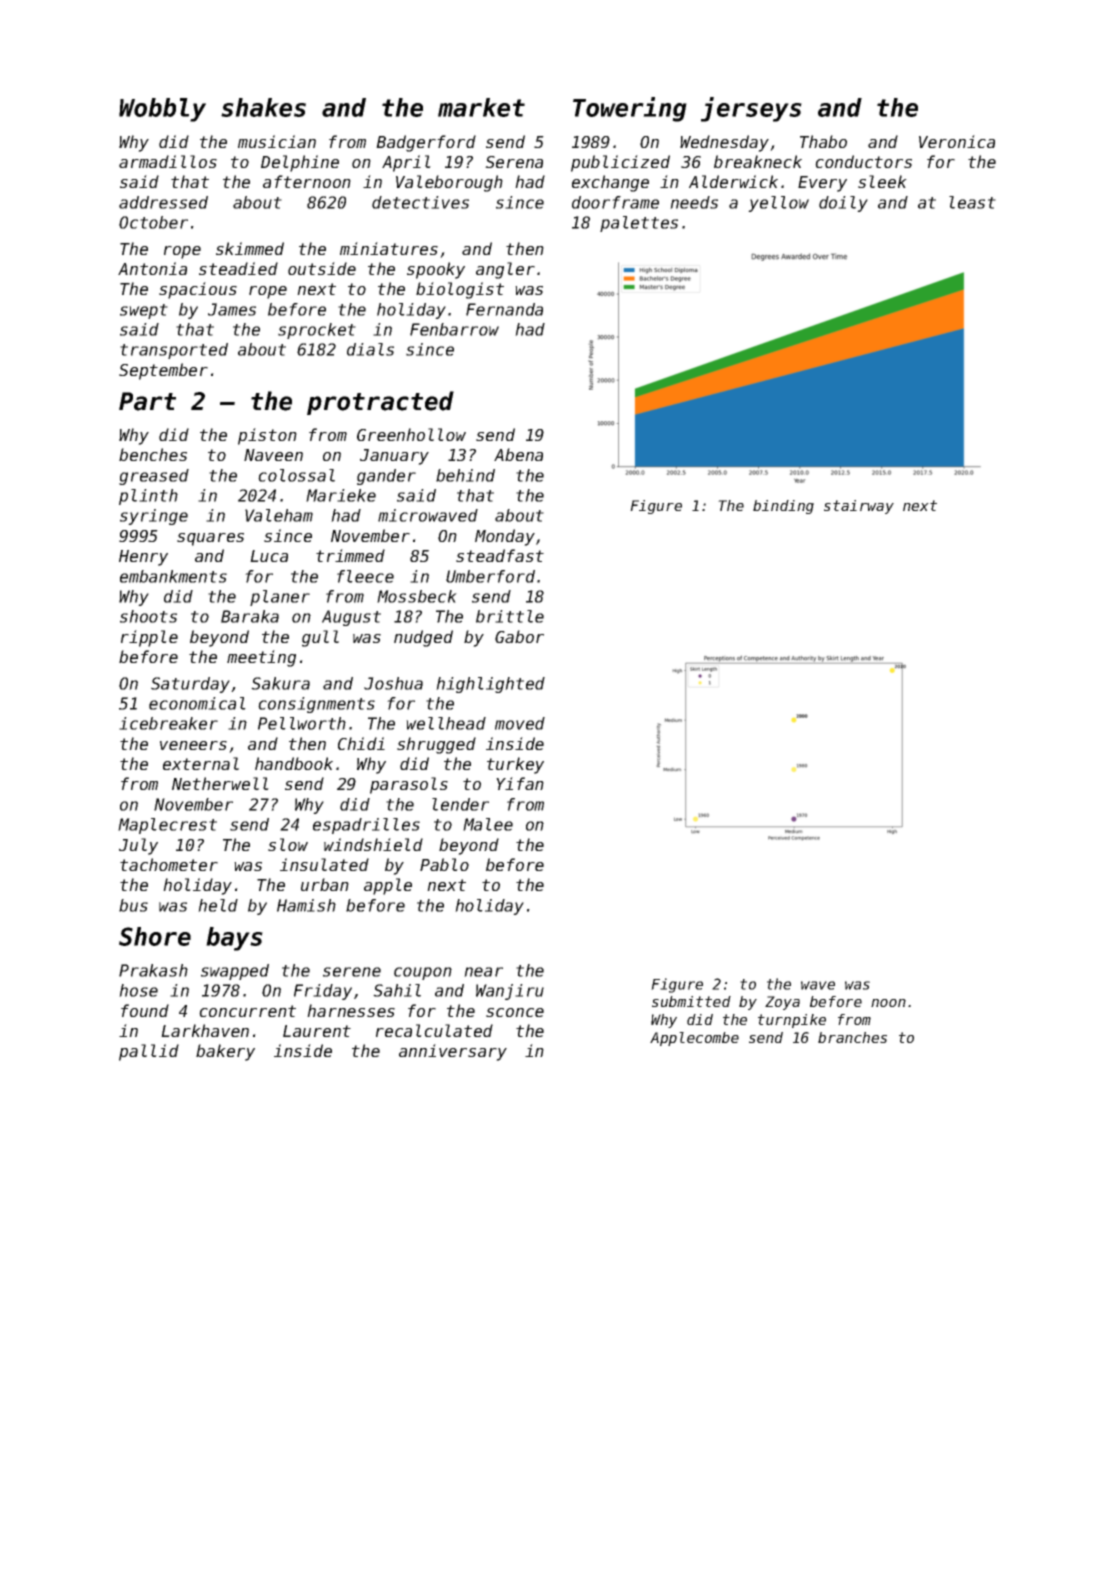 Image resolution: width=1116 pixels, height=1579 pixels. Describe the element at coordinates (751, 109) in the screenshot. I see `jerseys` at that location.
